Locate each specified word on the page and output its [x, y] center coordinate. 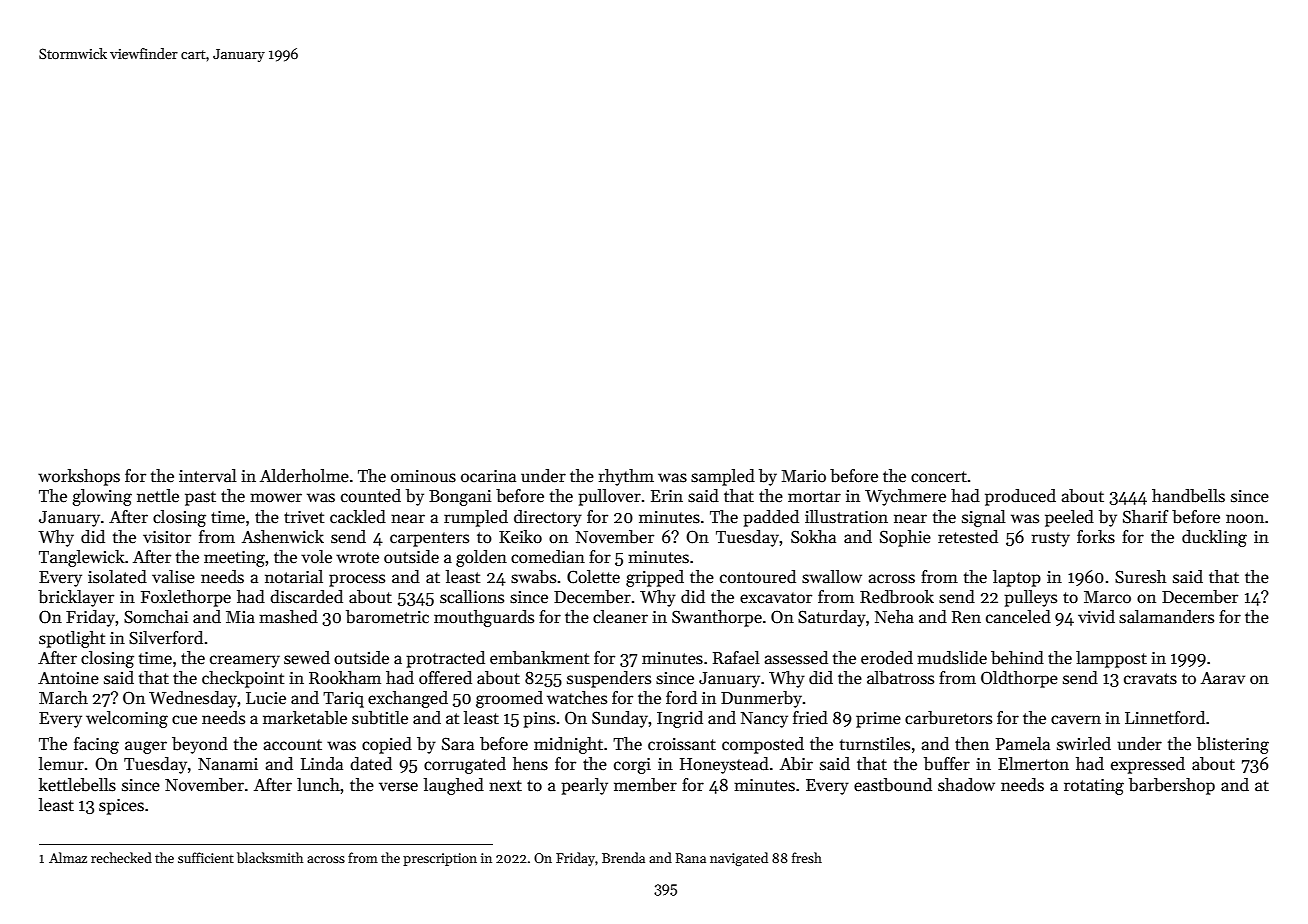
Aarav [1223, 678]
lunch [318, 785]
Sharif [1145, 517]
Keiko [520, 537]
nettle [158, 496]
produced [1020, 497]
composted [763, 745]
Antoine [68, 678]
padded [771, 518]
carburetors [948, 718]
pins [539, 720]
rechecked [121, 857]
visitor [167, 537]
